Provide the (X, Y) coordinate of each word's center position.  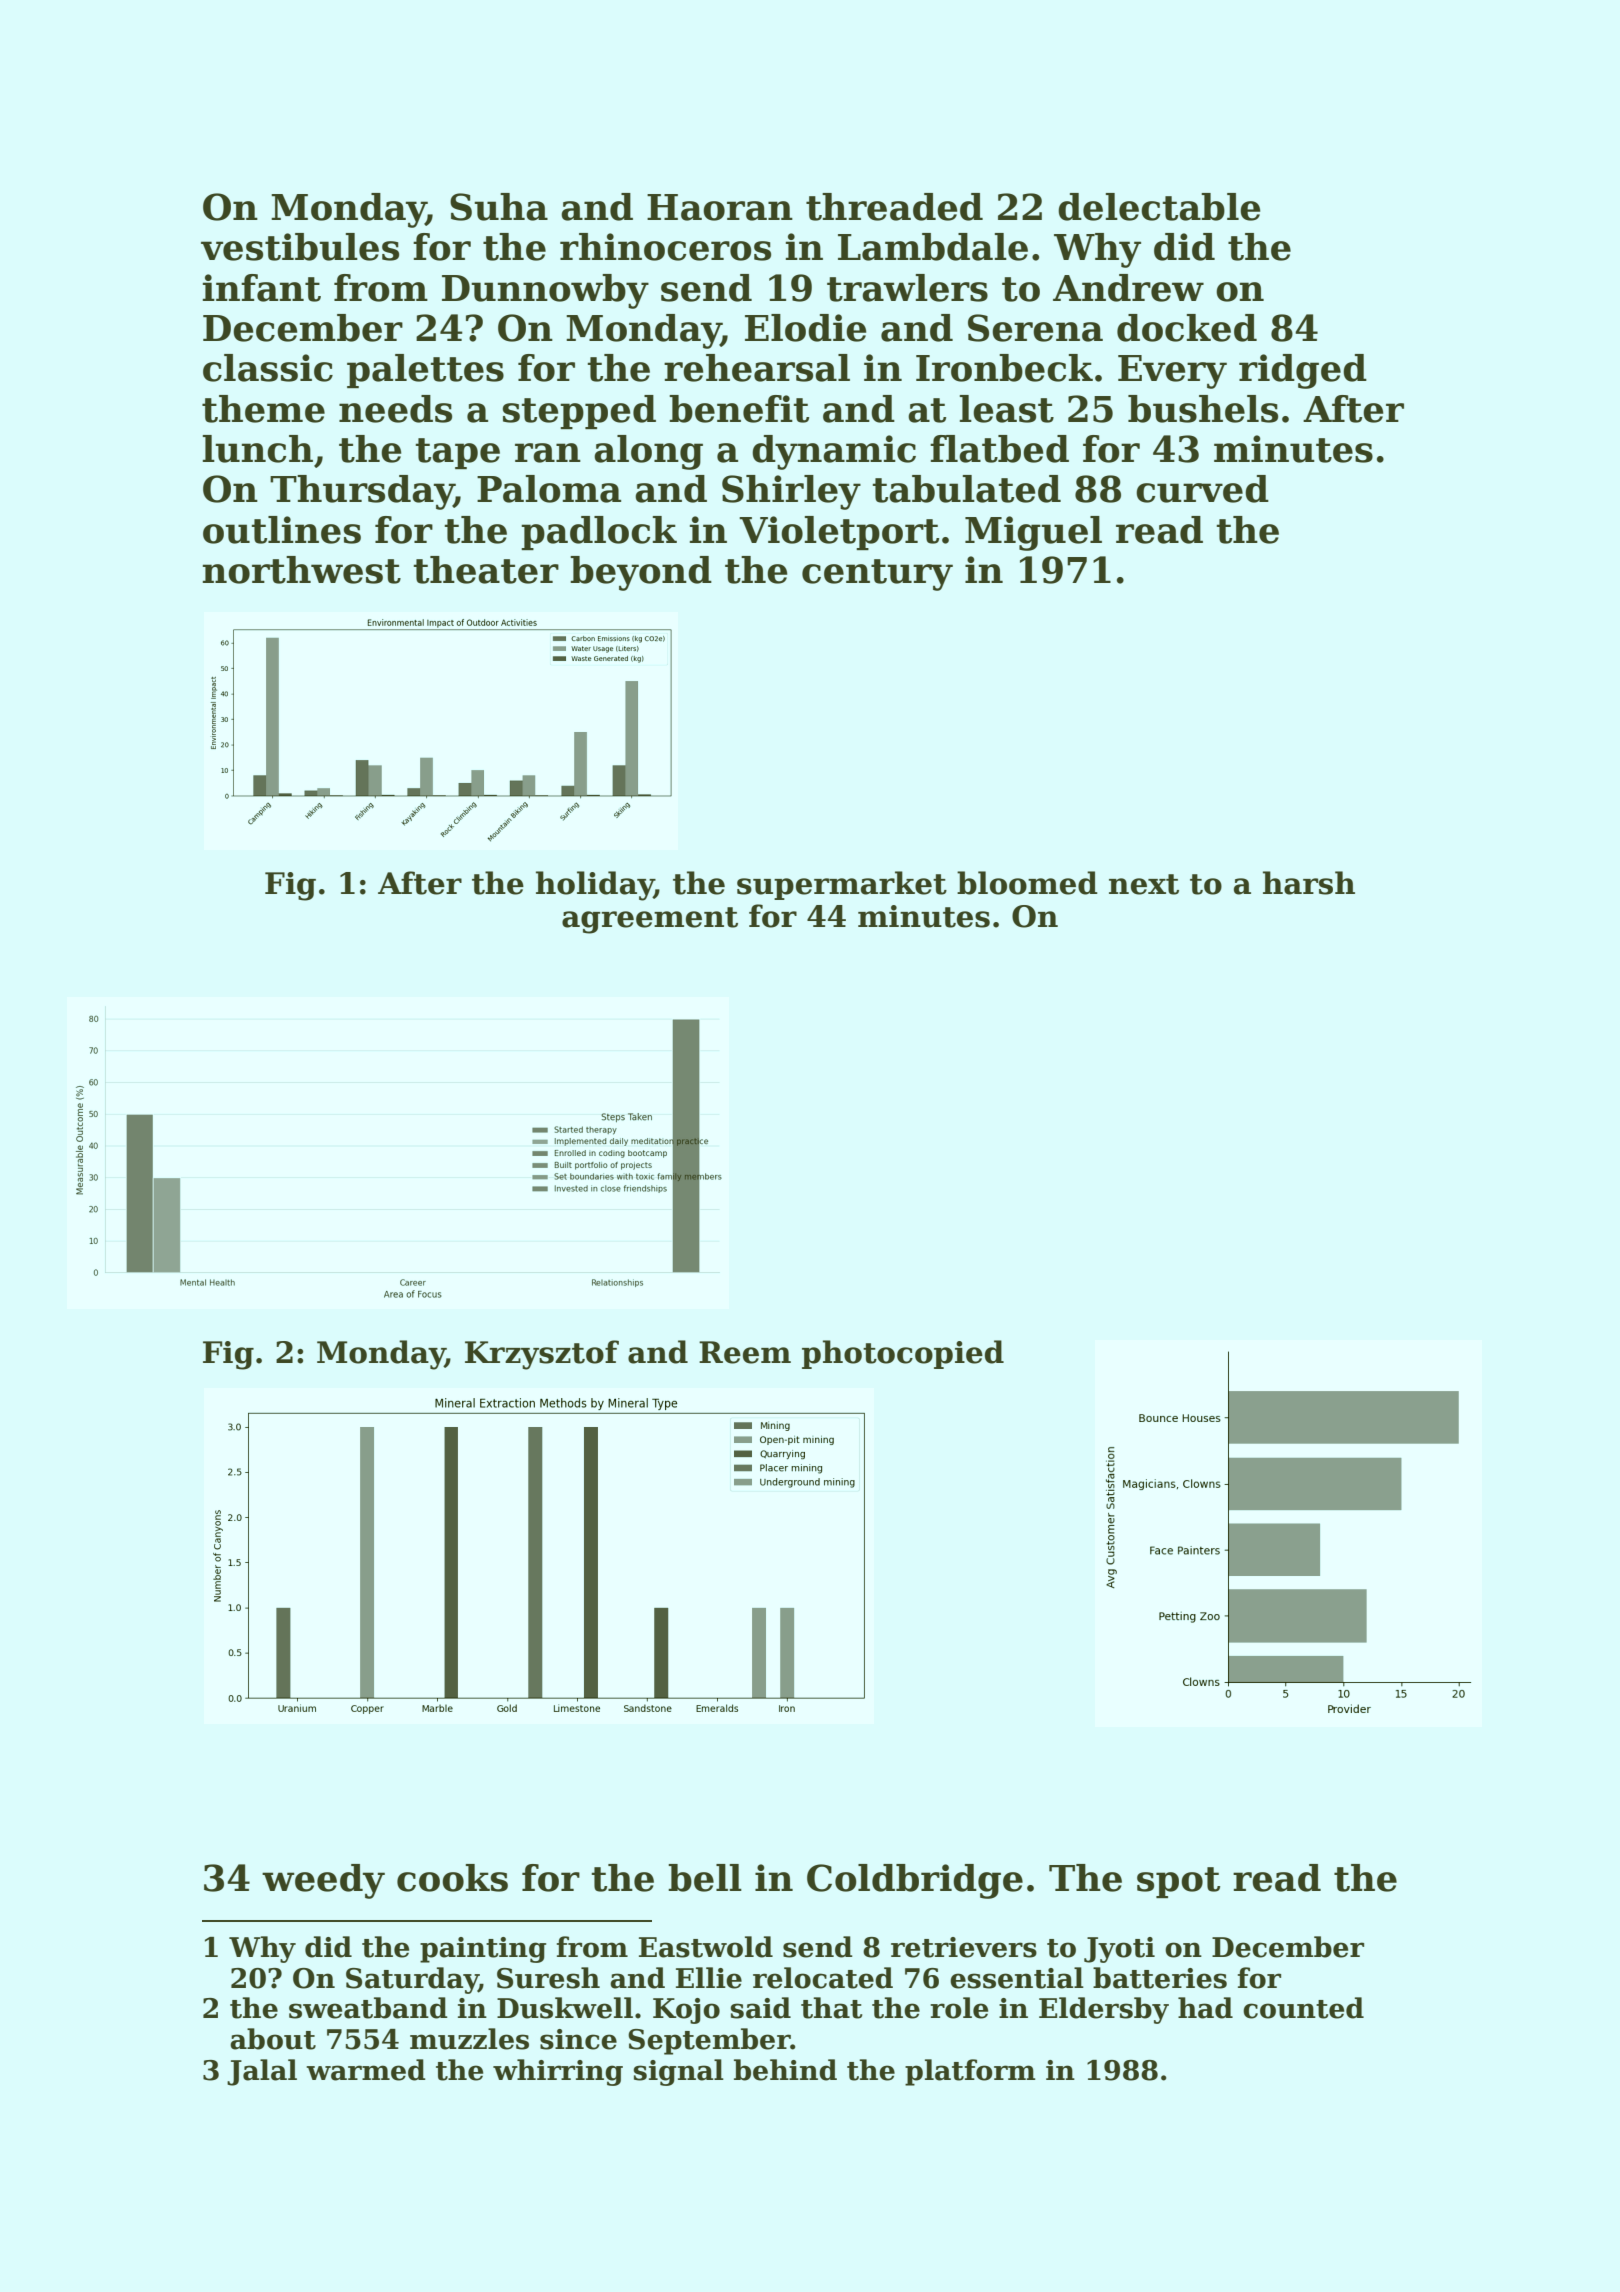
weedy (323, 1881)
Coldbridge (915, 1881)
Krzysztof (542, 1355)
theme (263, 409)
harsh (1309, 883)
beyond (641, 573)
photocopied (903, 1354)
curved (1202, 489)
